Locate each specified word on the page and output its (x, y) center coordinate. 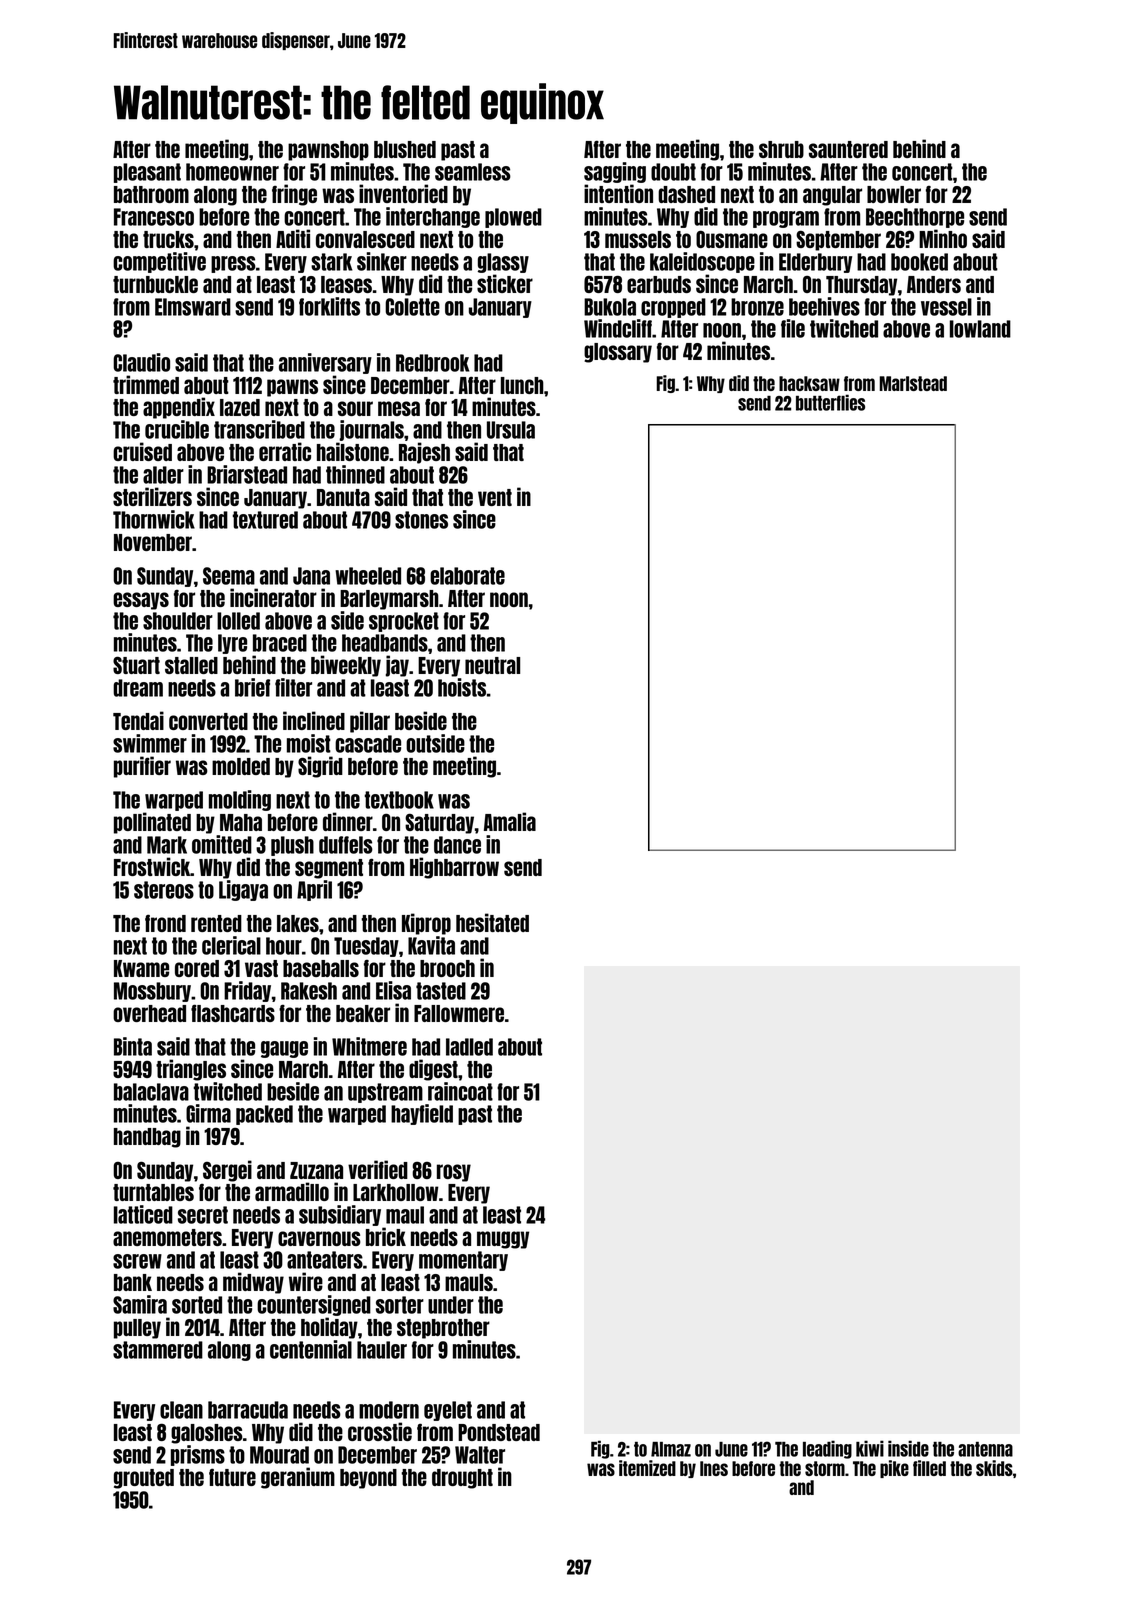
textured (265, 520)
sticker (505, 283)
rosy (454, 1173)
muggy (503, 1240)
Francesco (154, 217)
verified (378, 1169)
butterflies (830, 402)
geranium (298, 1478)
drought (462, 1479)
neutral (492, 665)
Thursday (861, 286)
